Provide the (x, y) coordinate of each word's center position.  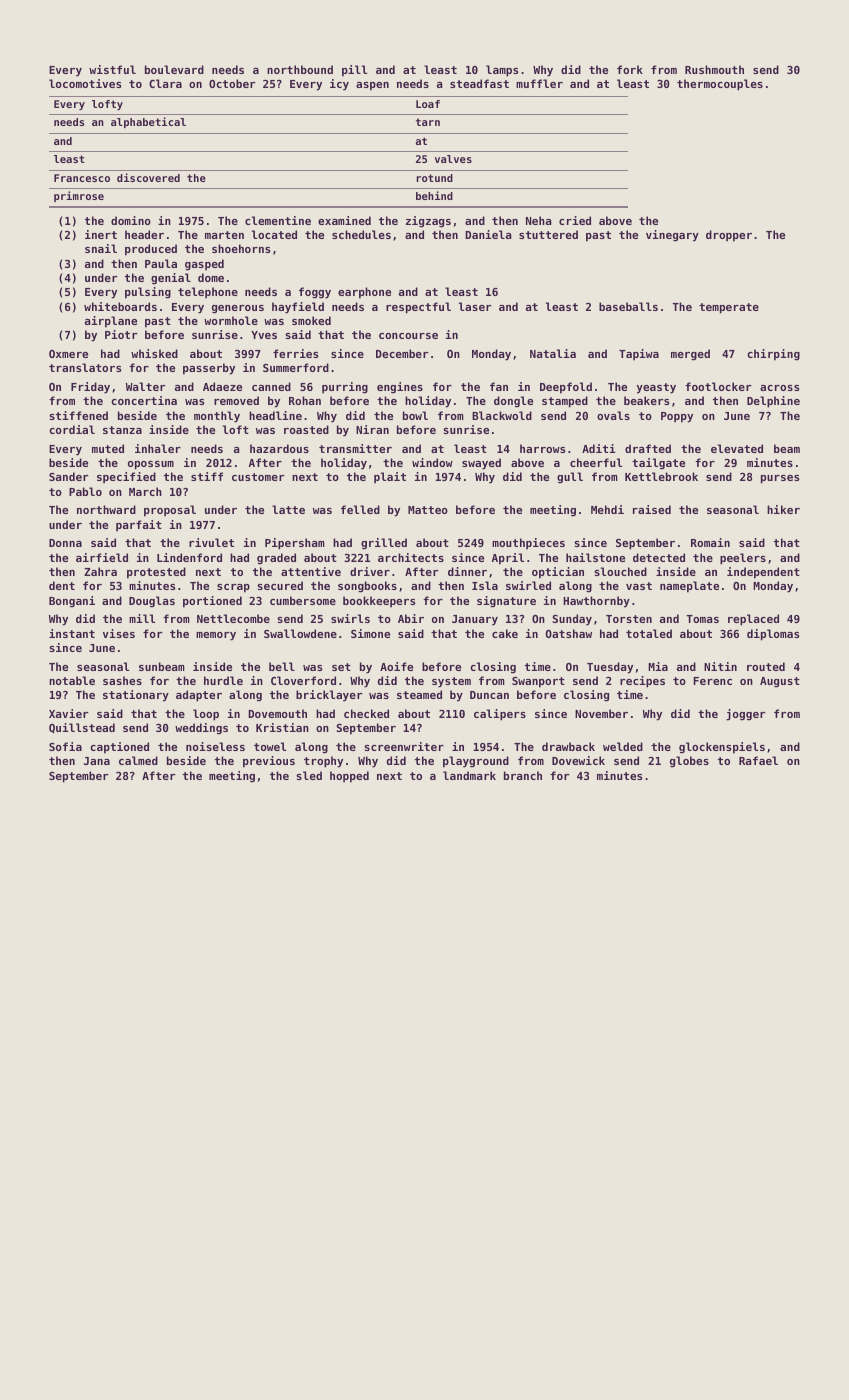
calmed (138, 760)
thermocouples (720, 85)
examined (344, 220)
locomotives (85, 83)
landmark (469, 775)
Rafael (758, 760)
